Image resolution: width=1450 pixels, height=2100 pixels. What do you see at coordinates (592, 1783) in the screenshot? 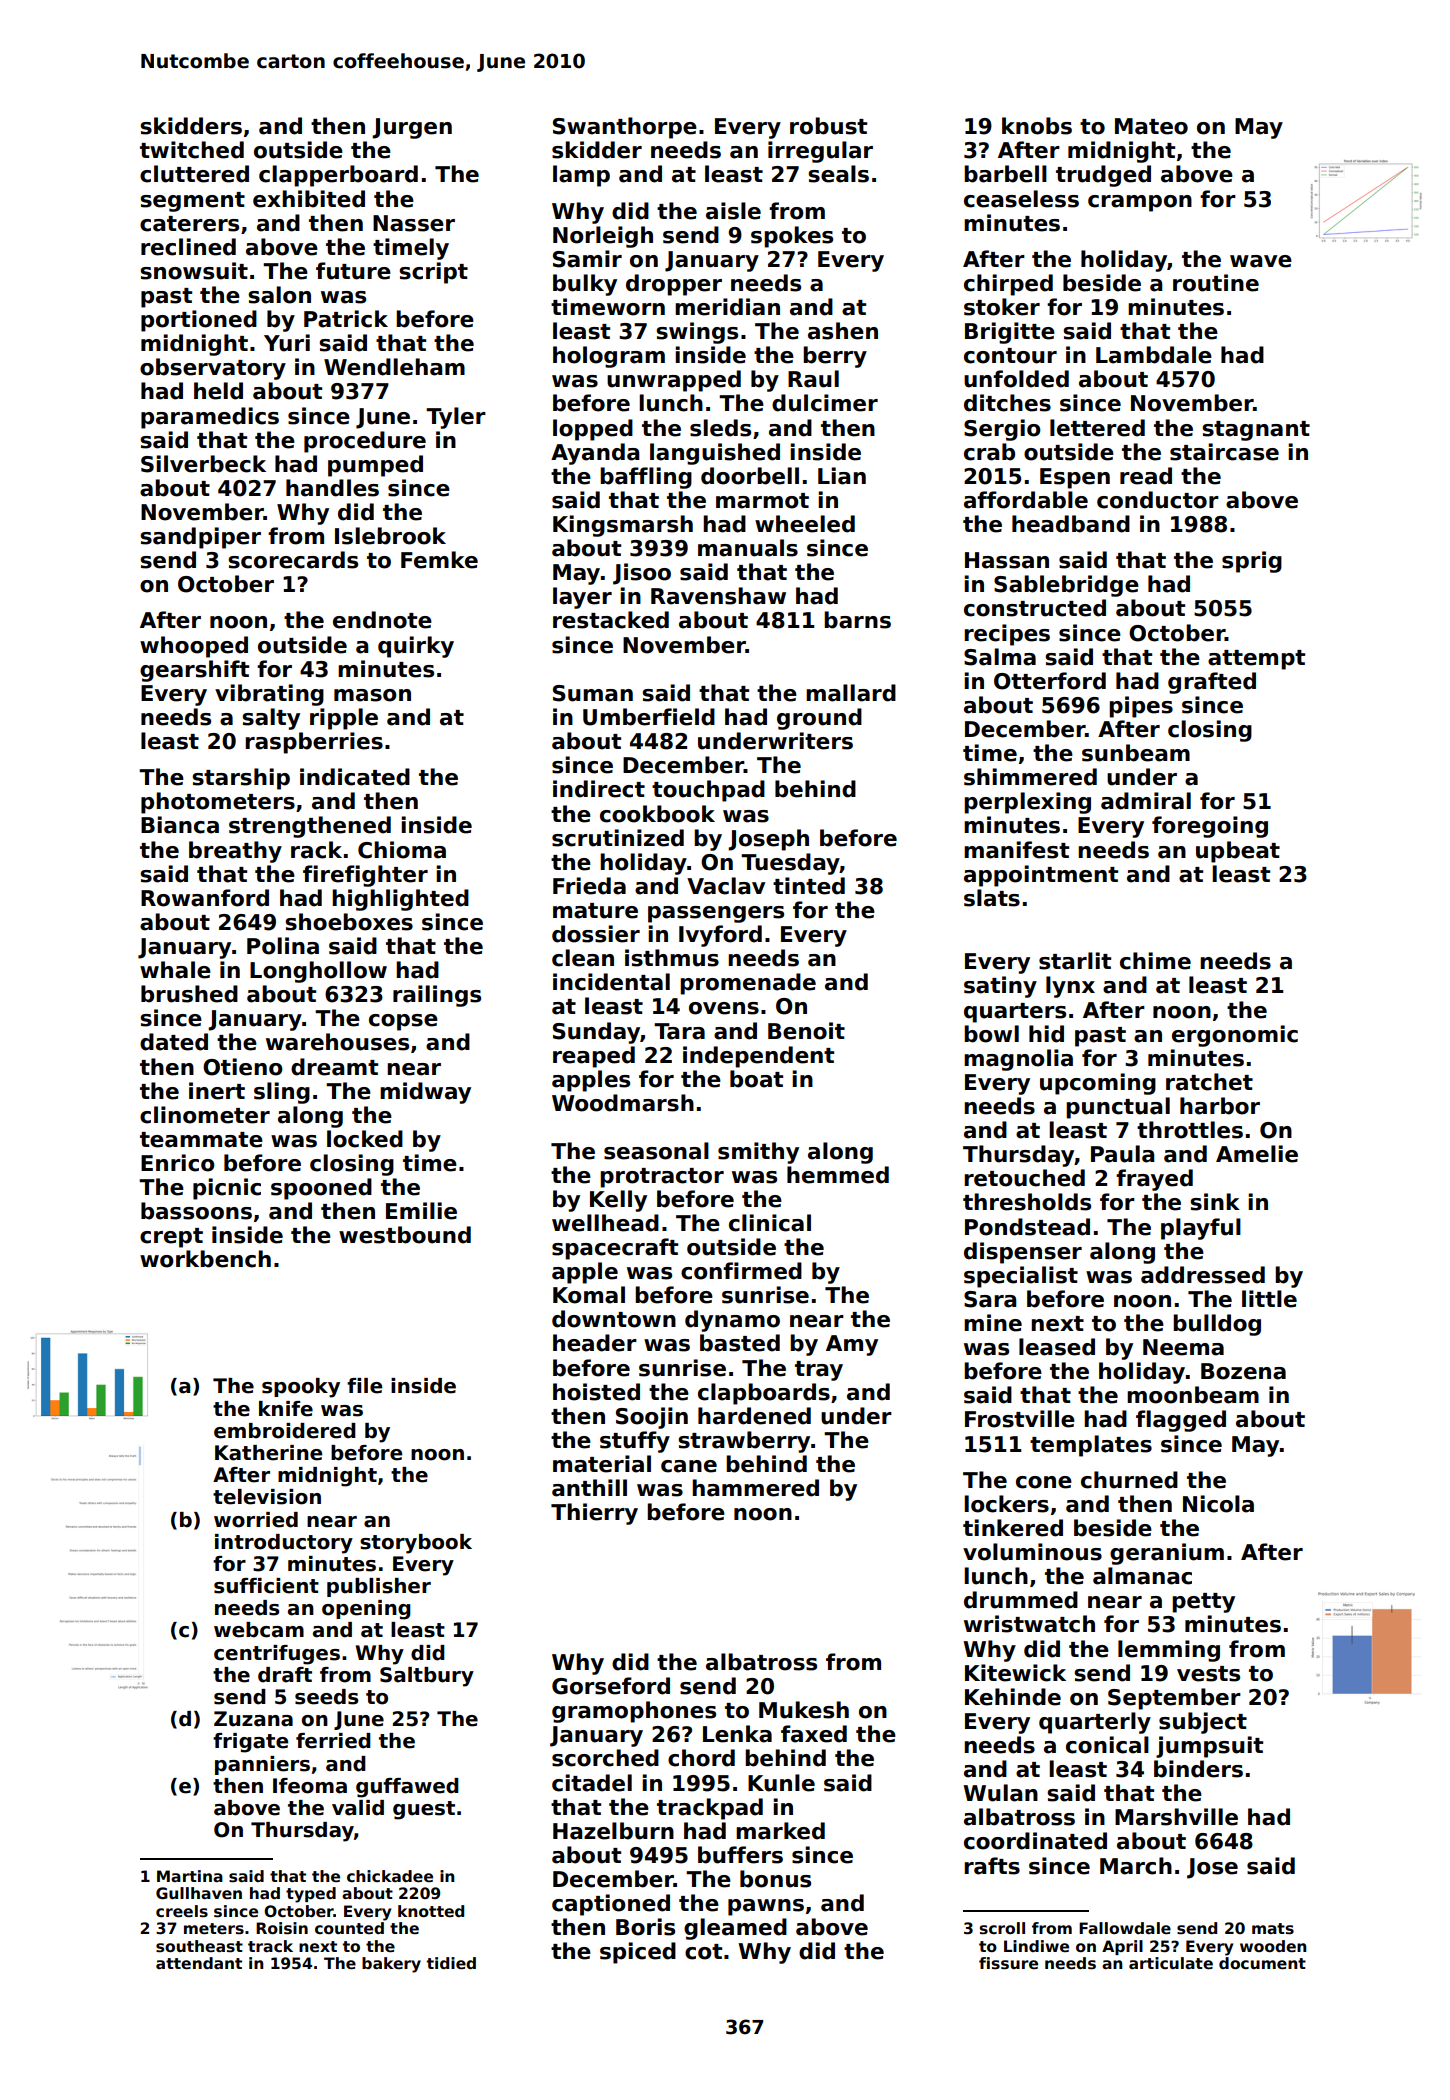
I see `citadel` at bounding box center [592, 1783].
